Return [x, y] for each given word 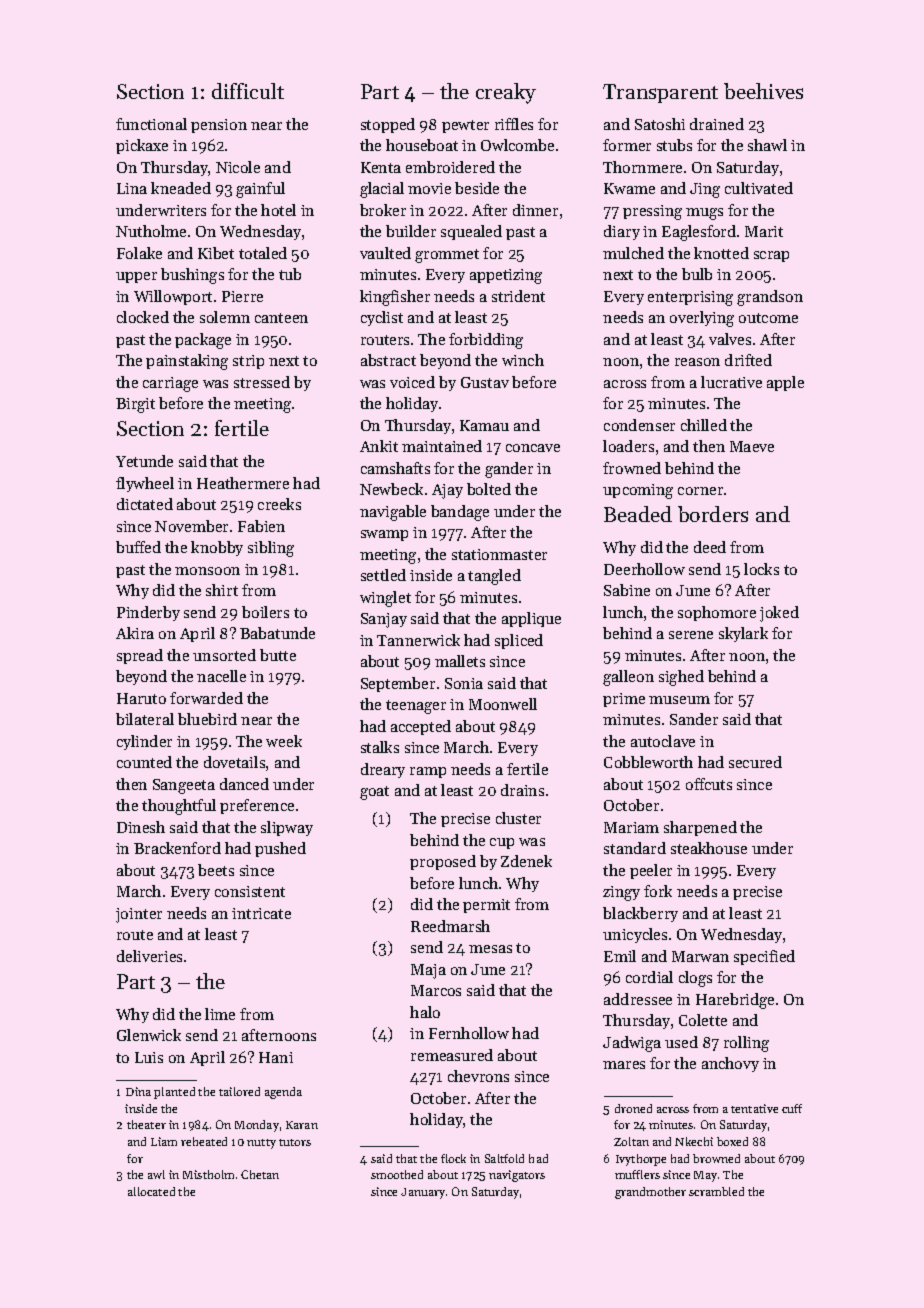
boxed [732, 1141]
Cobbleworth [648, 762]
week [284, 741]
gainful [260, 190]
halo [425, 1012]
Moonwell [503, 704]
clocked [143, 317]
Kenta [381, 167]
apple [785, 383]
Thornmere [642, 167]
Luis [149, 1057]
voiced [412, 382]
